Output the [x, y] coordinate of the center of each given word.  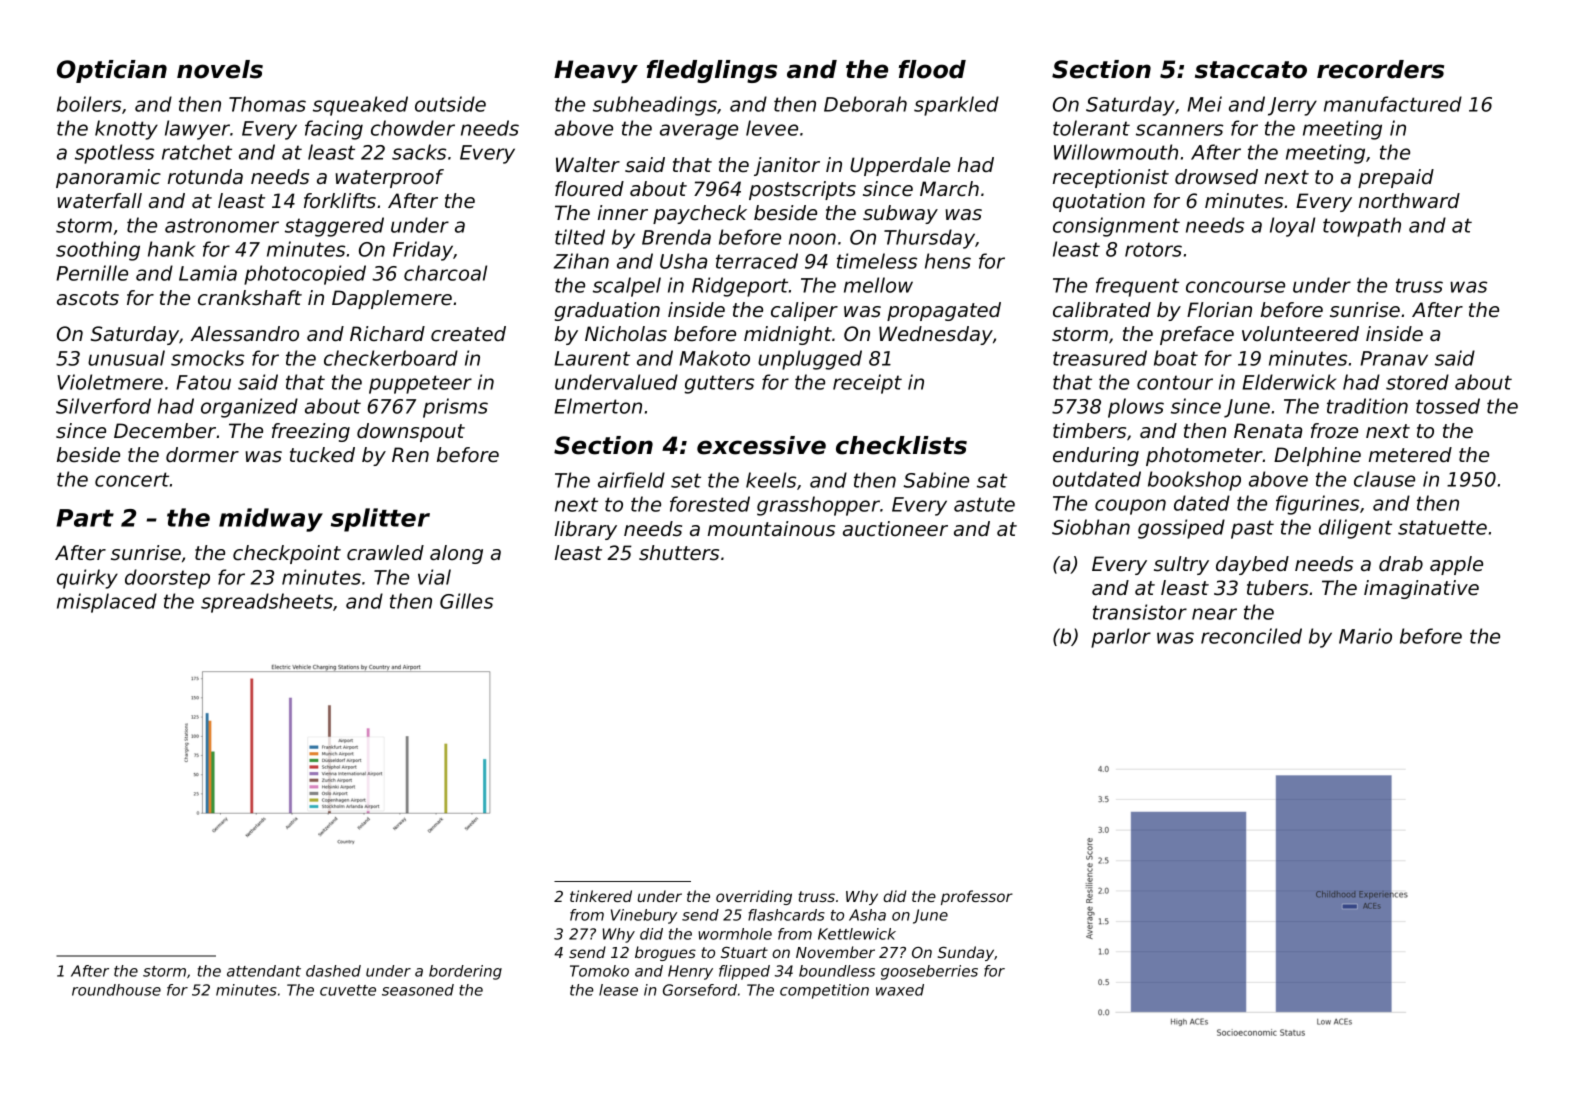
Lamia [208, 273]
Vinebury [644, 916]
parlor [1121, 638]
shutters [679, 553]
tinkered [601, 896]
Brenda [676, 237]
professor [977, 897]
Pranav [1394, 358]
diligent [1355, 529]
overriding [754, 897]
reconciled [1251, 636]
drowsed [1216, 177]
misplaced [107, 603]
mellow [878, 285]
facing [334, 130]
